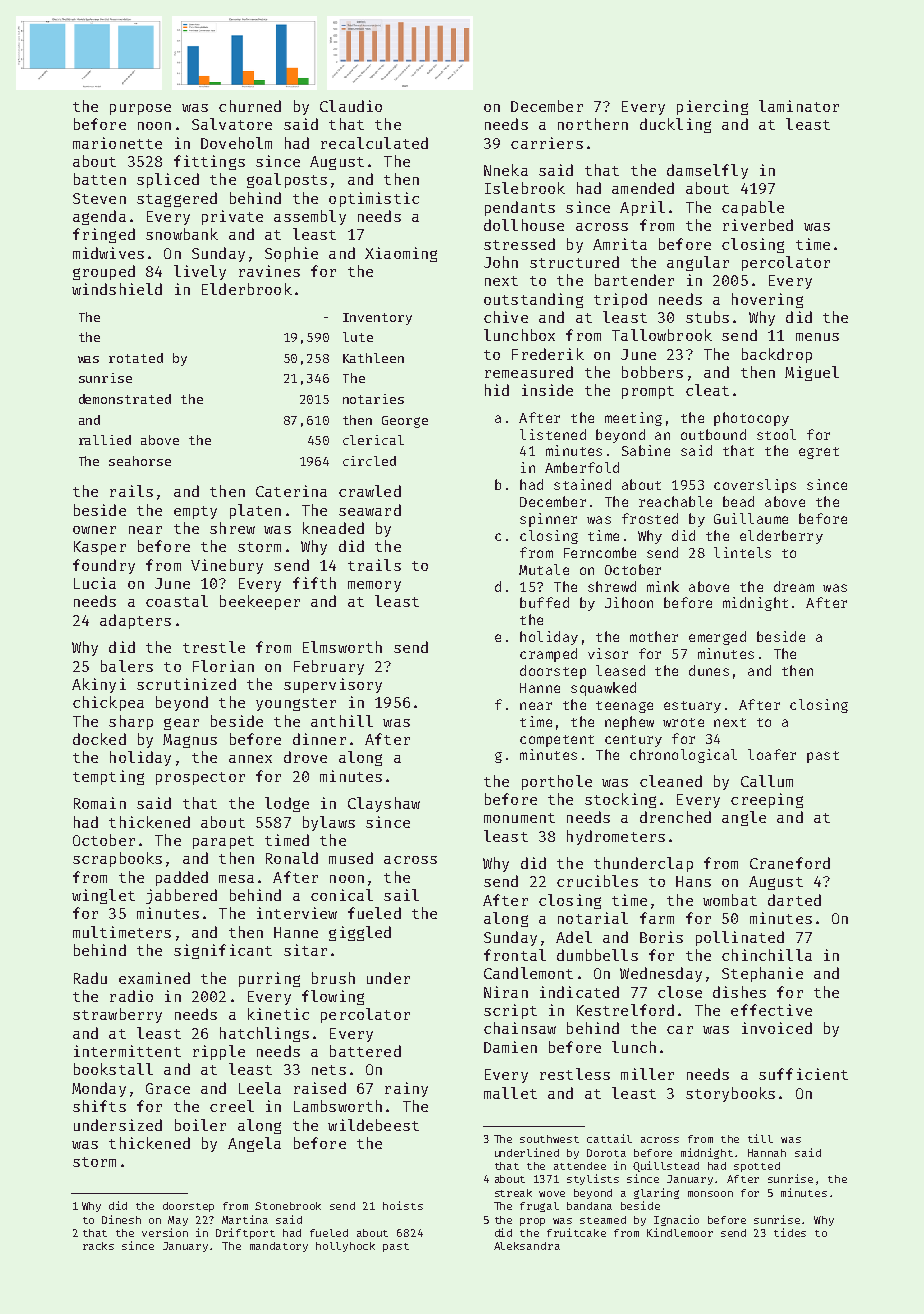  What do you see at coordinates (95, 583) in the screenshot?
I see `Lucia` at bounding box center [95, 583].
